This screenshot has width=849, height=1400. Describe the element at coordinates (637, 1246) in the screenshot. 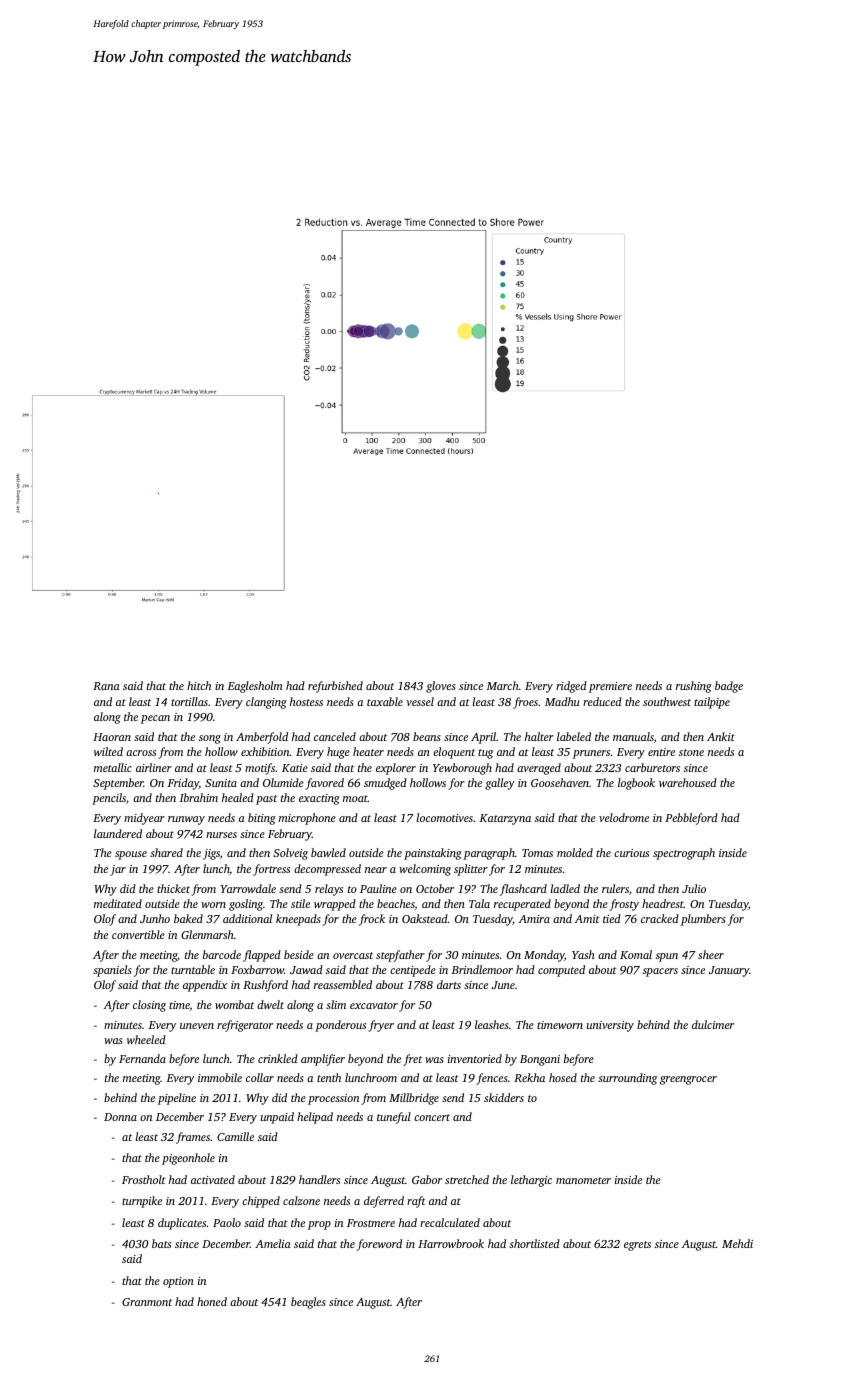

I see `egrets` at that location.
